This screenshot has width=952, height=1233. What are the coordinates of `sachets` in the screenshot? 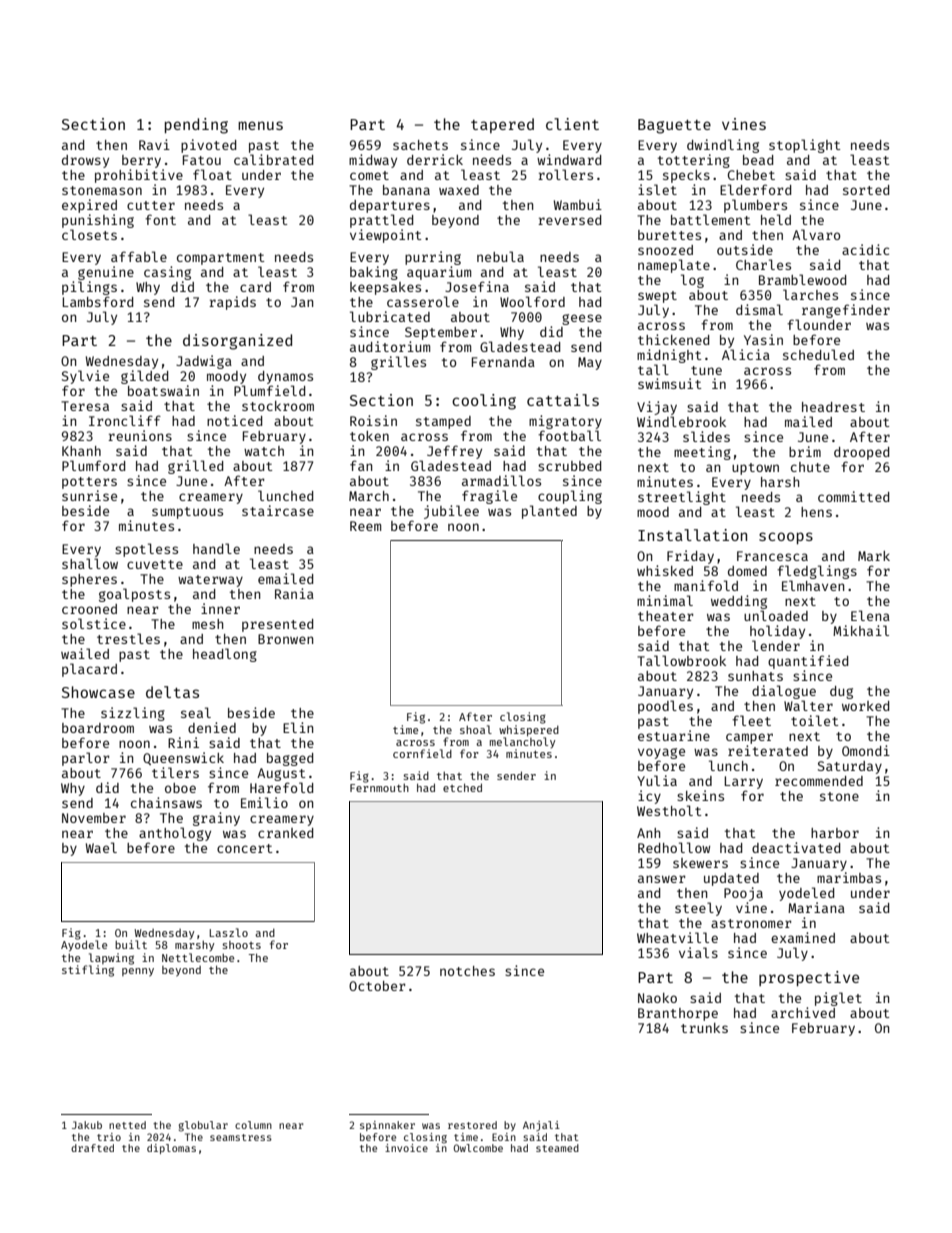 It's located at (420, 145).
